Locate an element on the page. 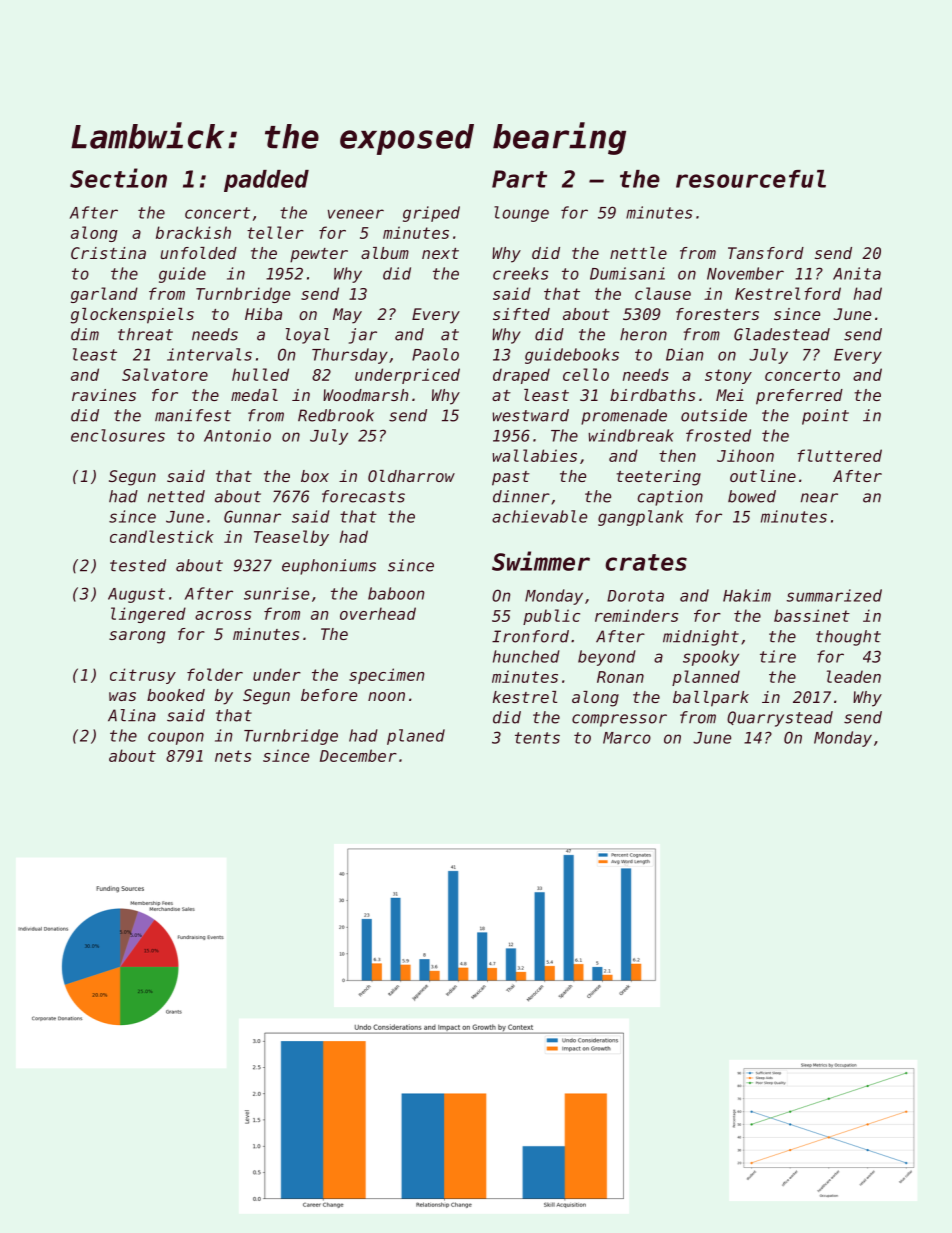 The image size is (952, 1233). lounge is located at coordinates (521, 214).
